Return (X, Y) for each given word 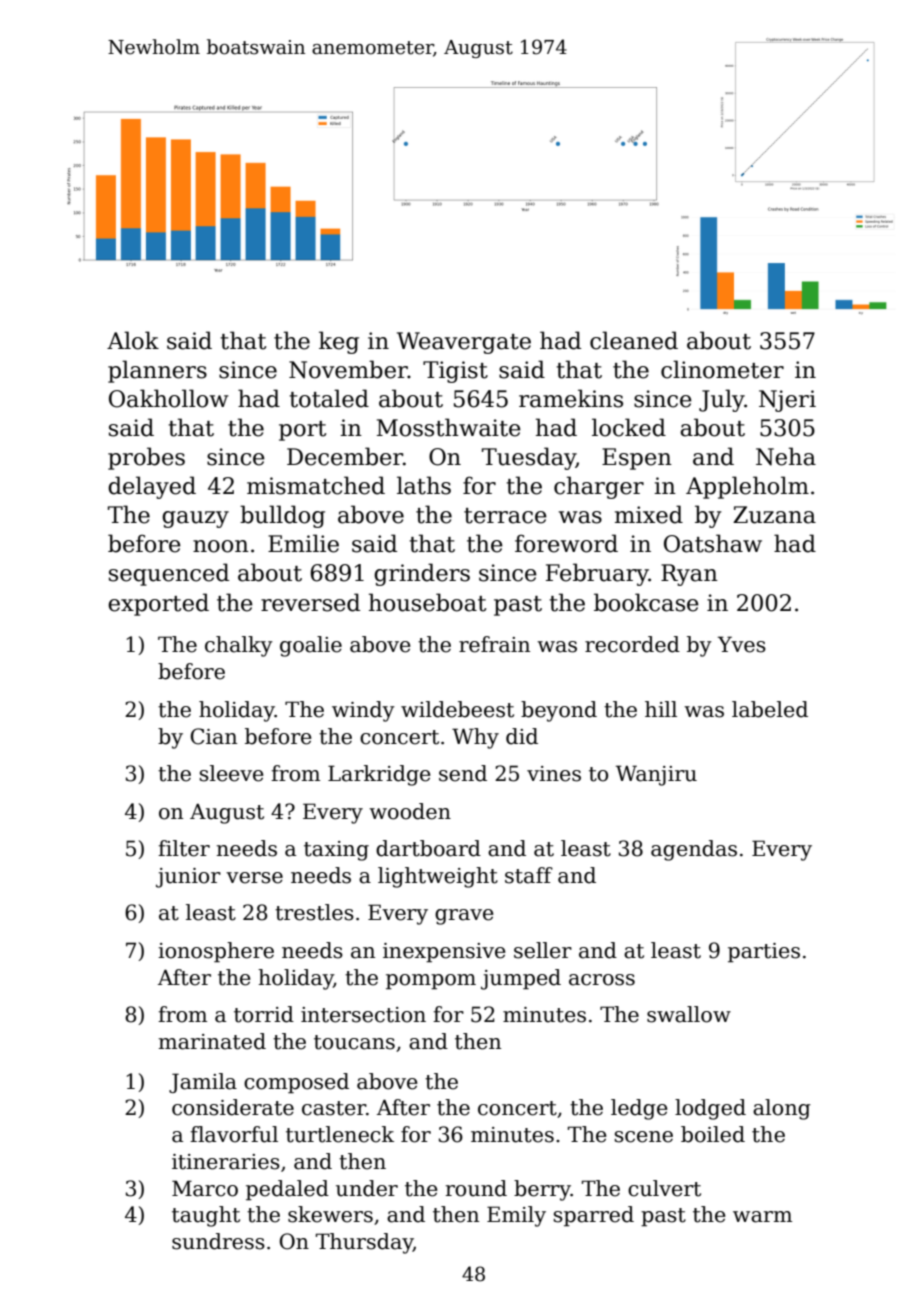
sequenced (169, 574)
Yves (742, 644)
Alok (133, 340)
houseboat (427, 602)
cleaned (634, 340)
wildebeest (457, 709)
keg (339, 342)
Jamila (203, 1083)
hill (661, 709)
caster (334, 1108)
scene (643, 1137)
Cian (213, 736)
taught (206, 1216)
